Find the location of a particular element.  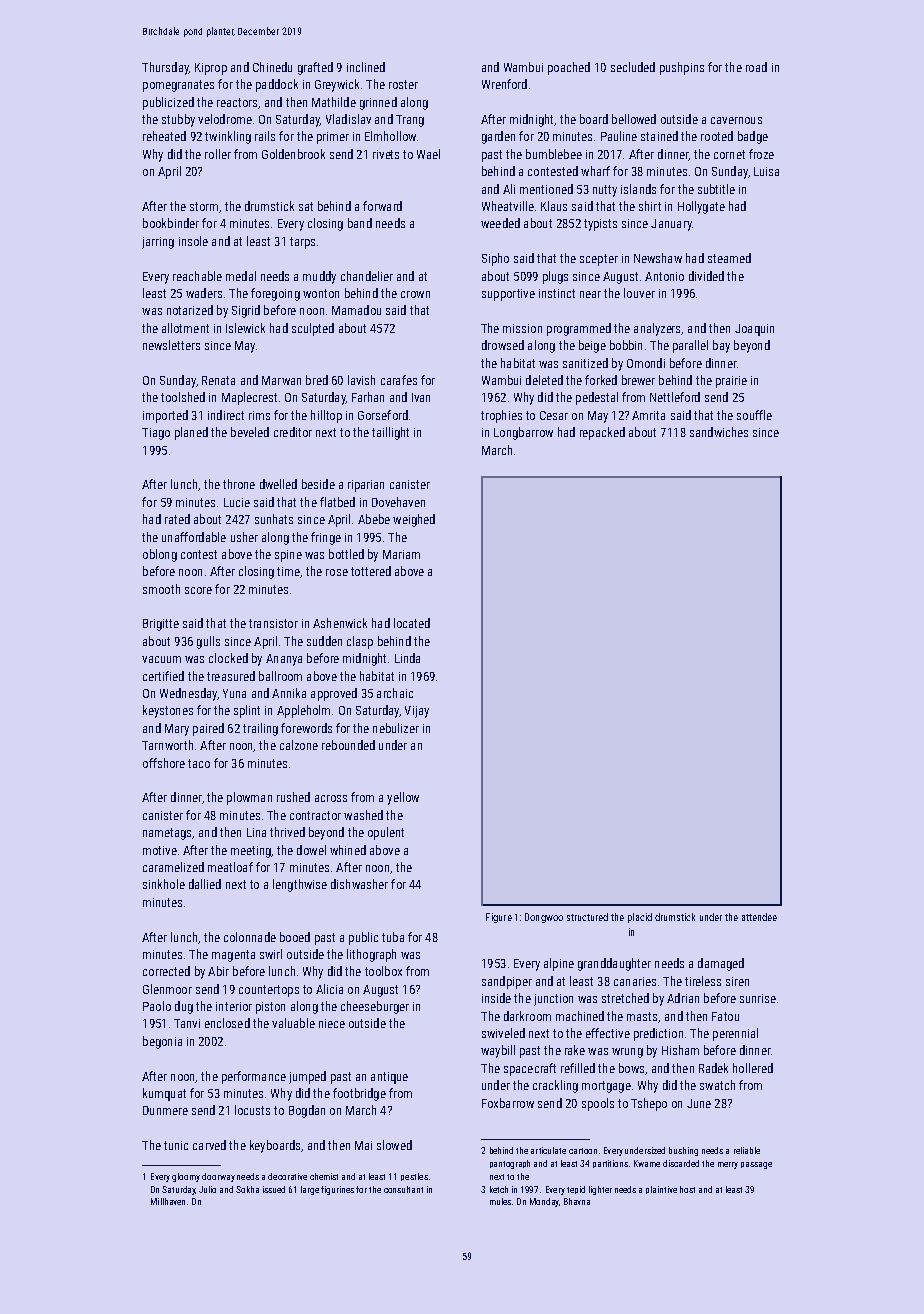

Vijay is located at coordinates (417, 712).
